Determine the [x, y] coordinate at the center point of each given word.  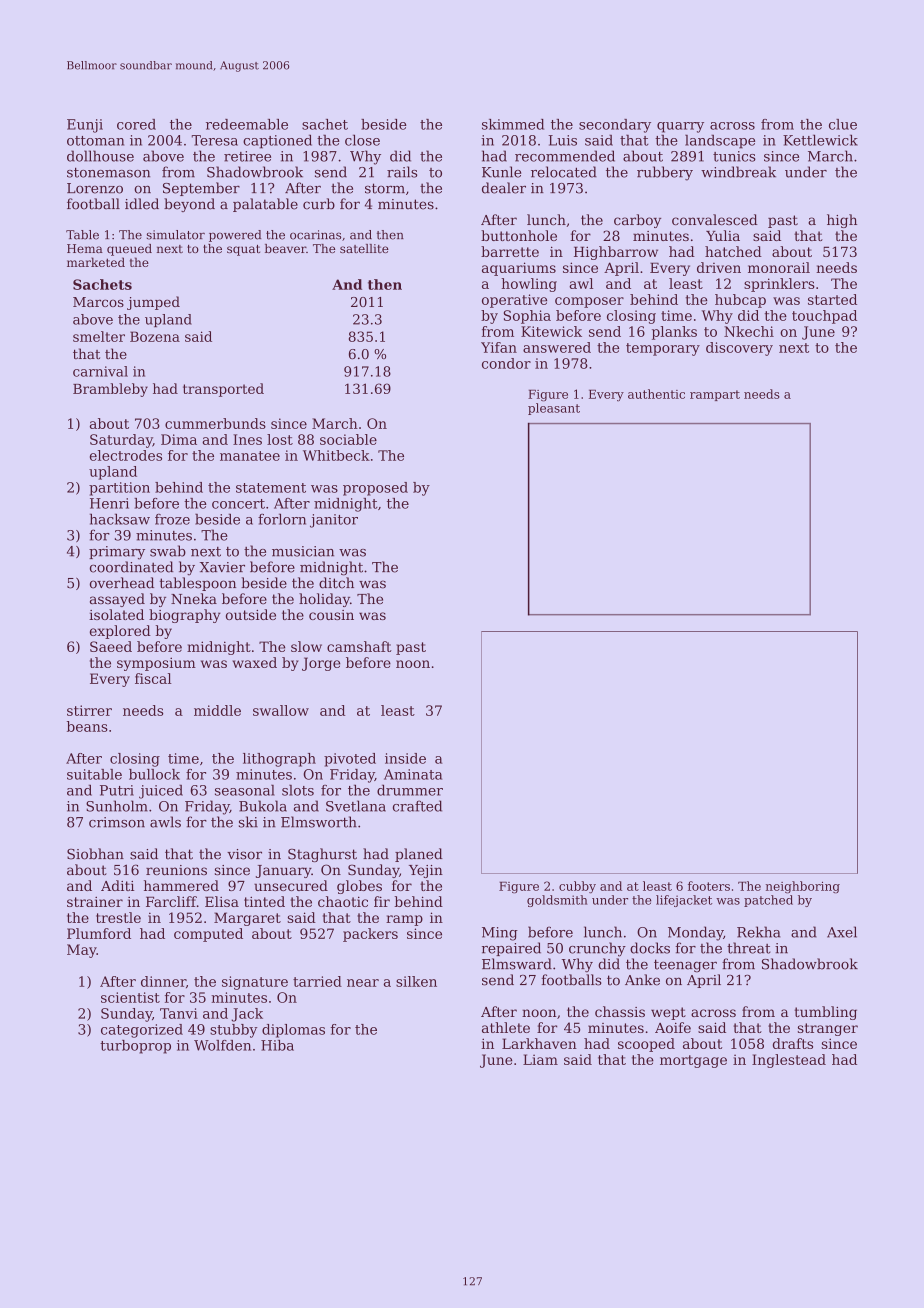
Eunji [85, 126]
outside [251, 614]
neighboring [803, 887]
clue [843, 124]
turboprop [135, 1047]
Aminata [413, 774]
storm [385, 188]
